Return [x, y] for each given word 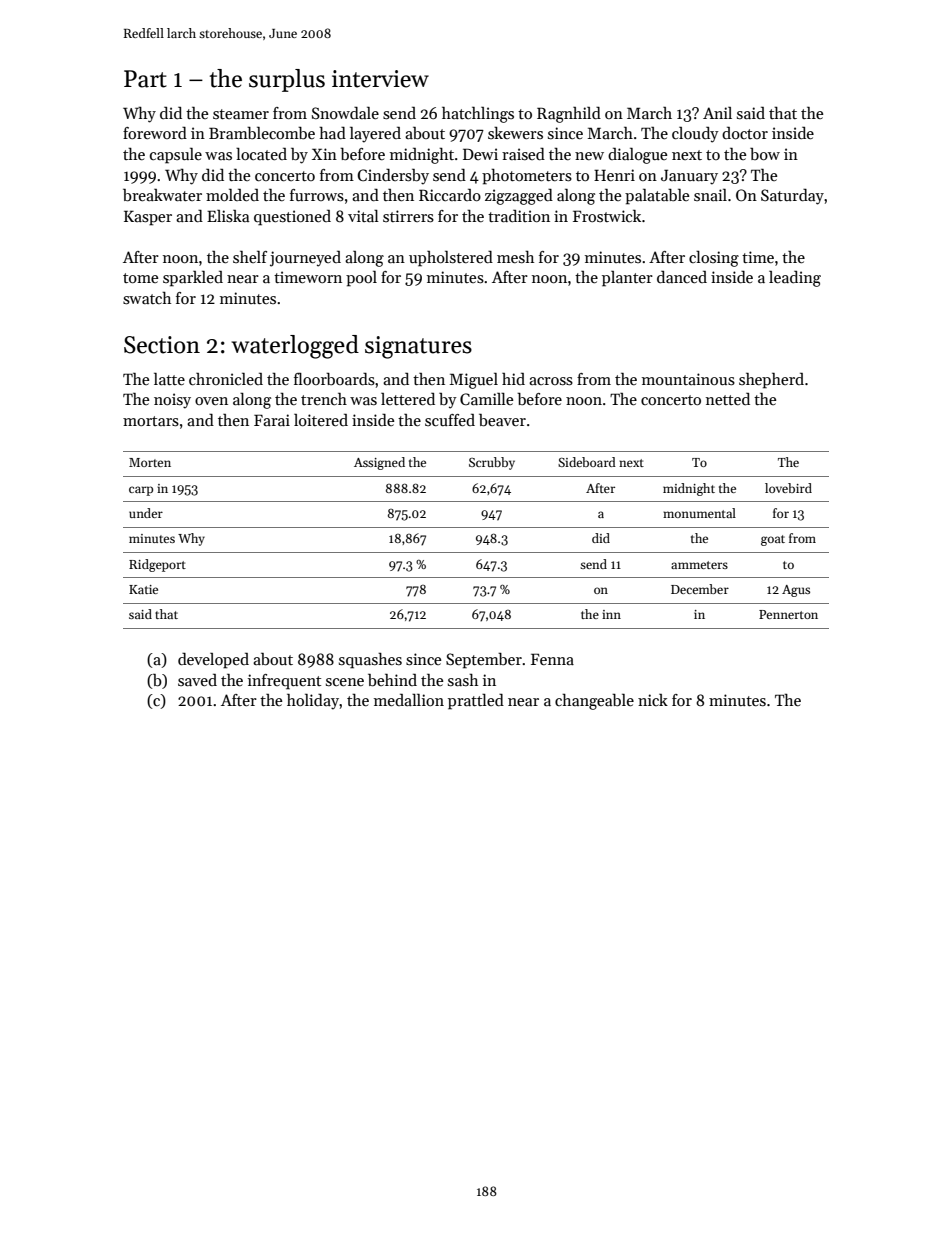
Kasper [148, 218]
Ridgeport [157, 565]
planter [627, 279]
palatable [657, 197]
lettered [408, 398]
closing [714, 259]
